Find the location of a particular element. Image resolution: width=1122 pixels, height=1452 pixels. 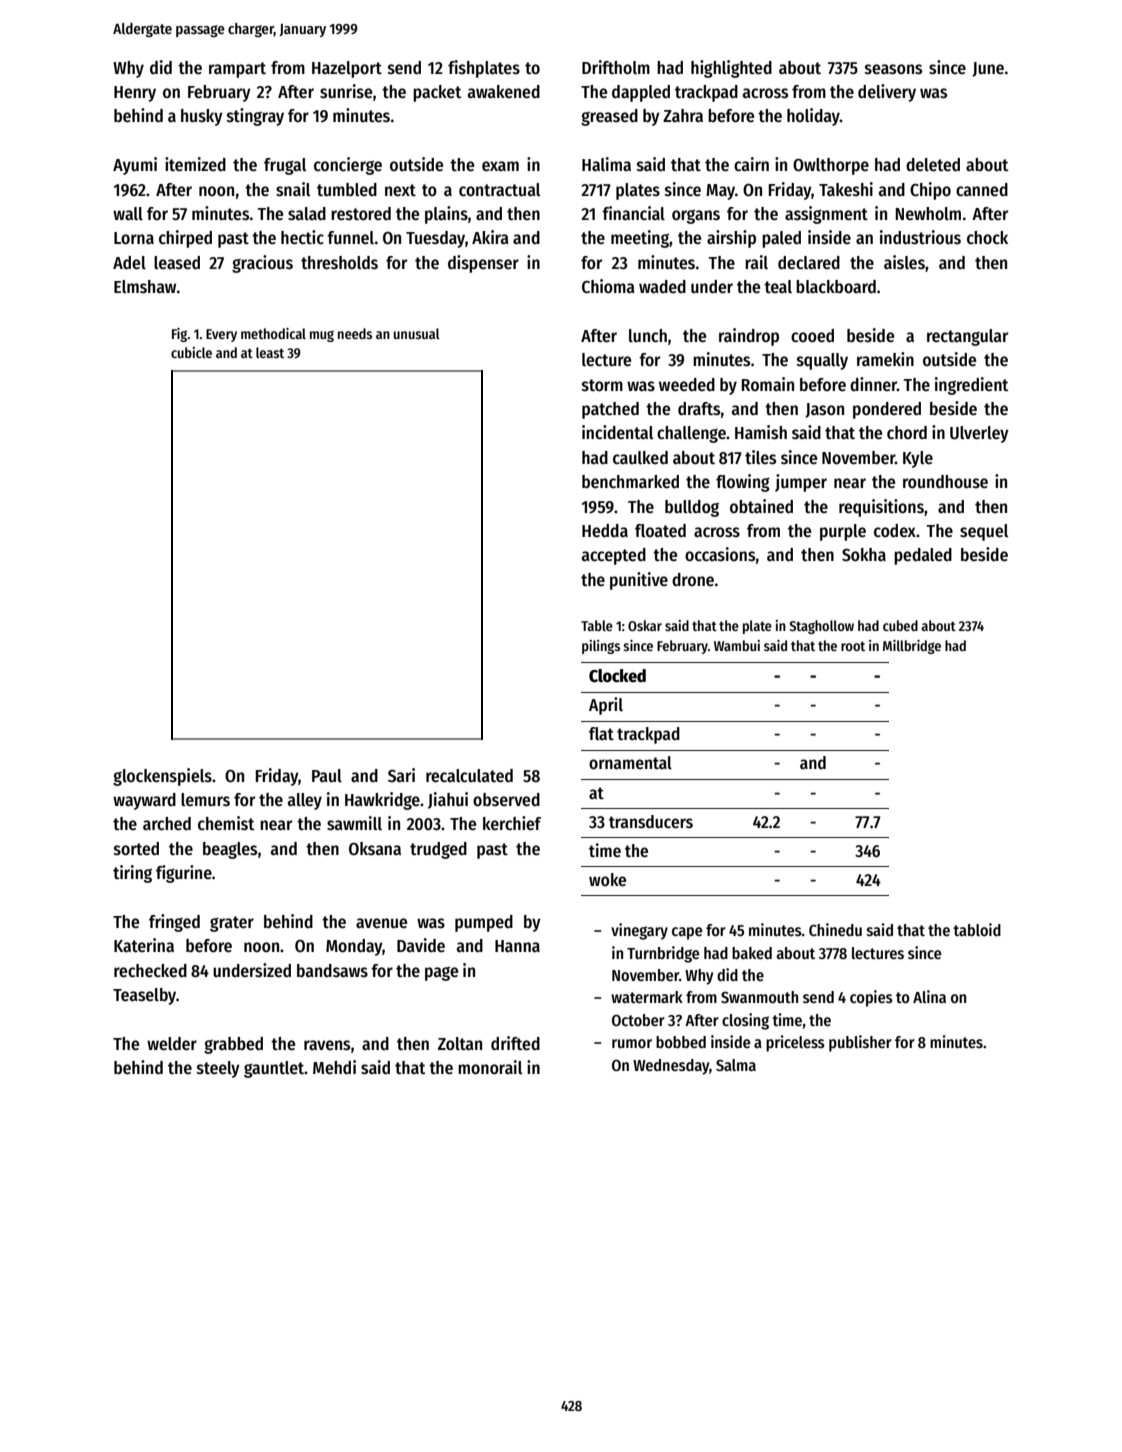

publisher is located at coordinates (860, 1043).
